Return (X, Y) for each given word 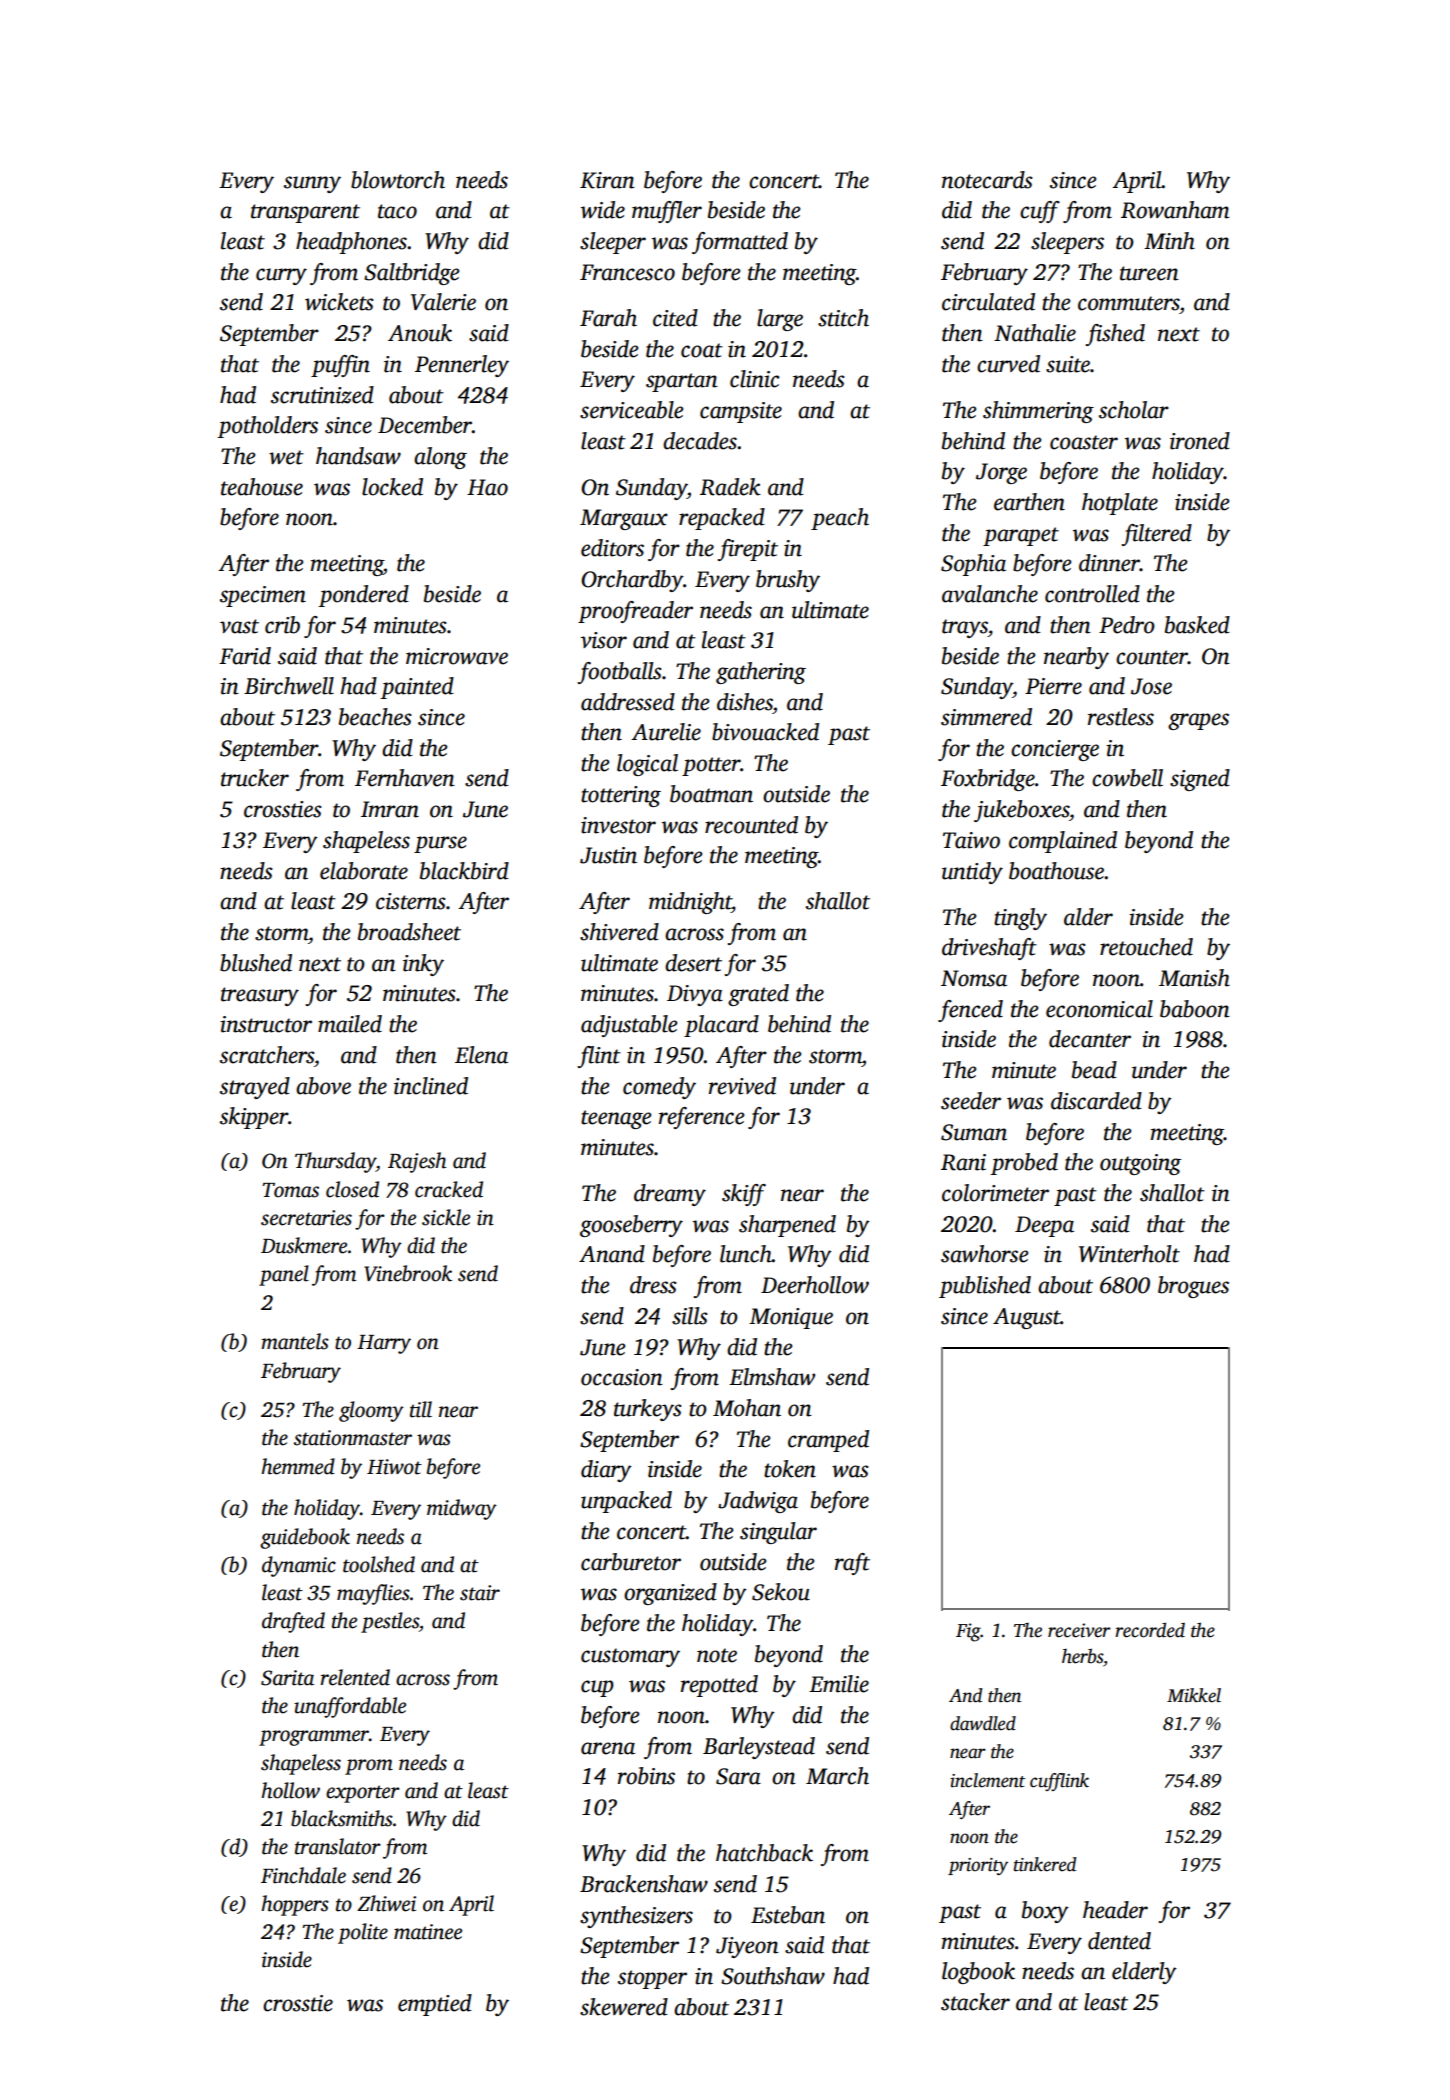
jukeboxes (1021, 811)
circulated (988, 302)
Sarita (287, 1678)
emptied (435, 2005)
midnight (690, 903)
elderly (1144, 1973)
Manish (1194, 978)
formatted (740, 243)
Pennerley (462, 366)
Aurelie (666, 732)
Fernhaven (405, 778)
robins (646, 1776)
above (323, 1086)
